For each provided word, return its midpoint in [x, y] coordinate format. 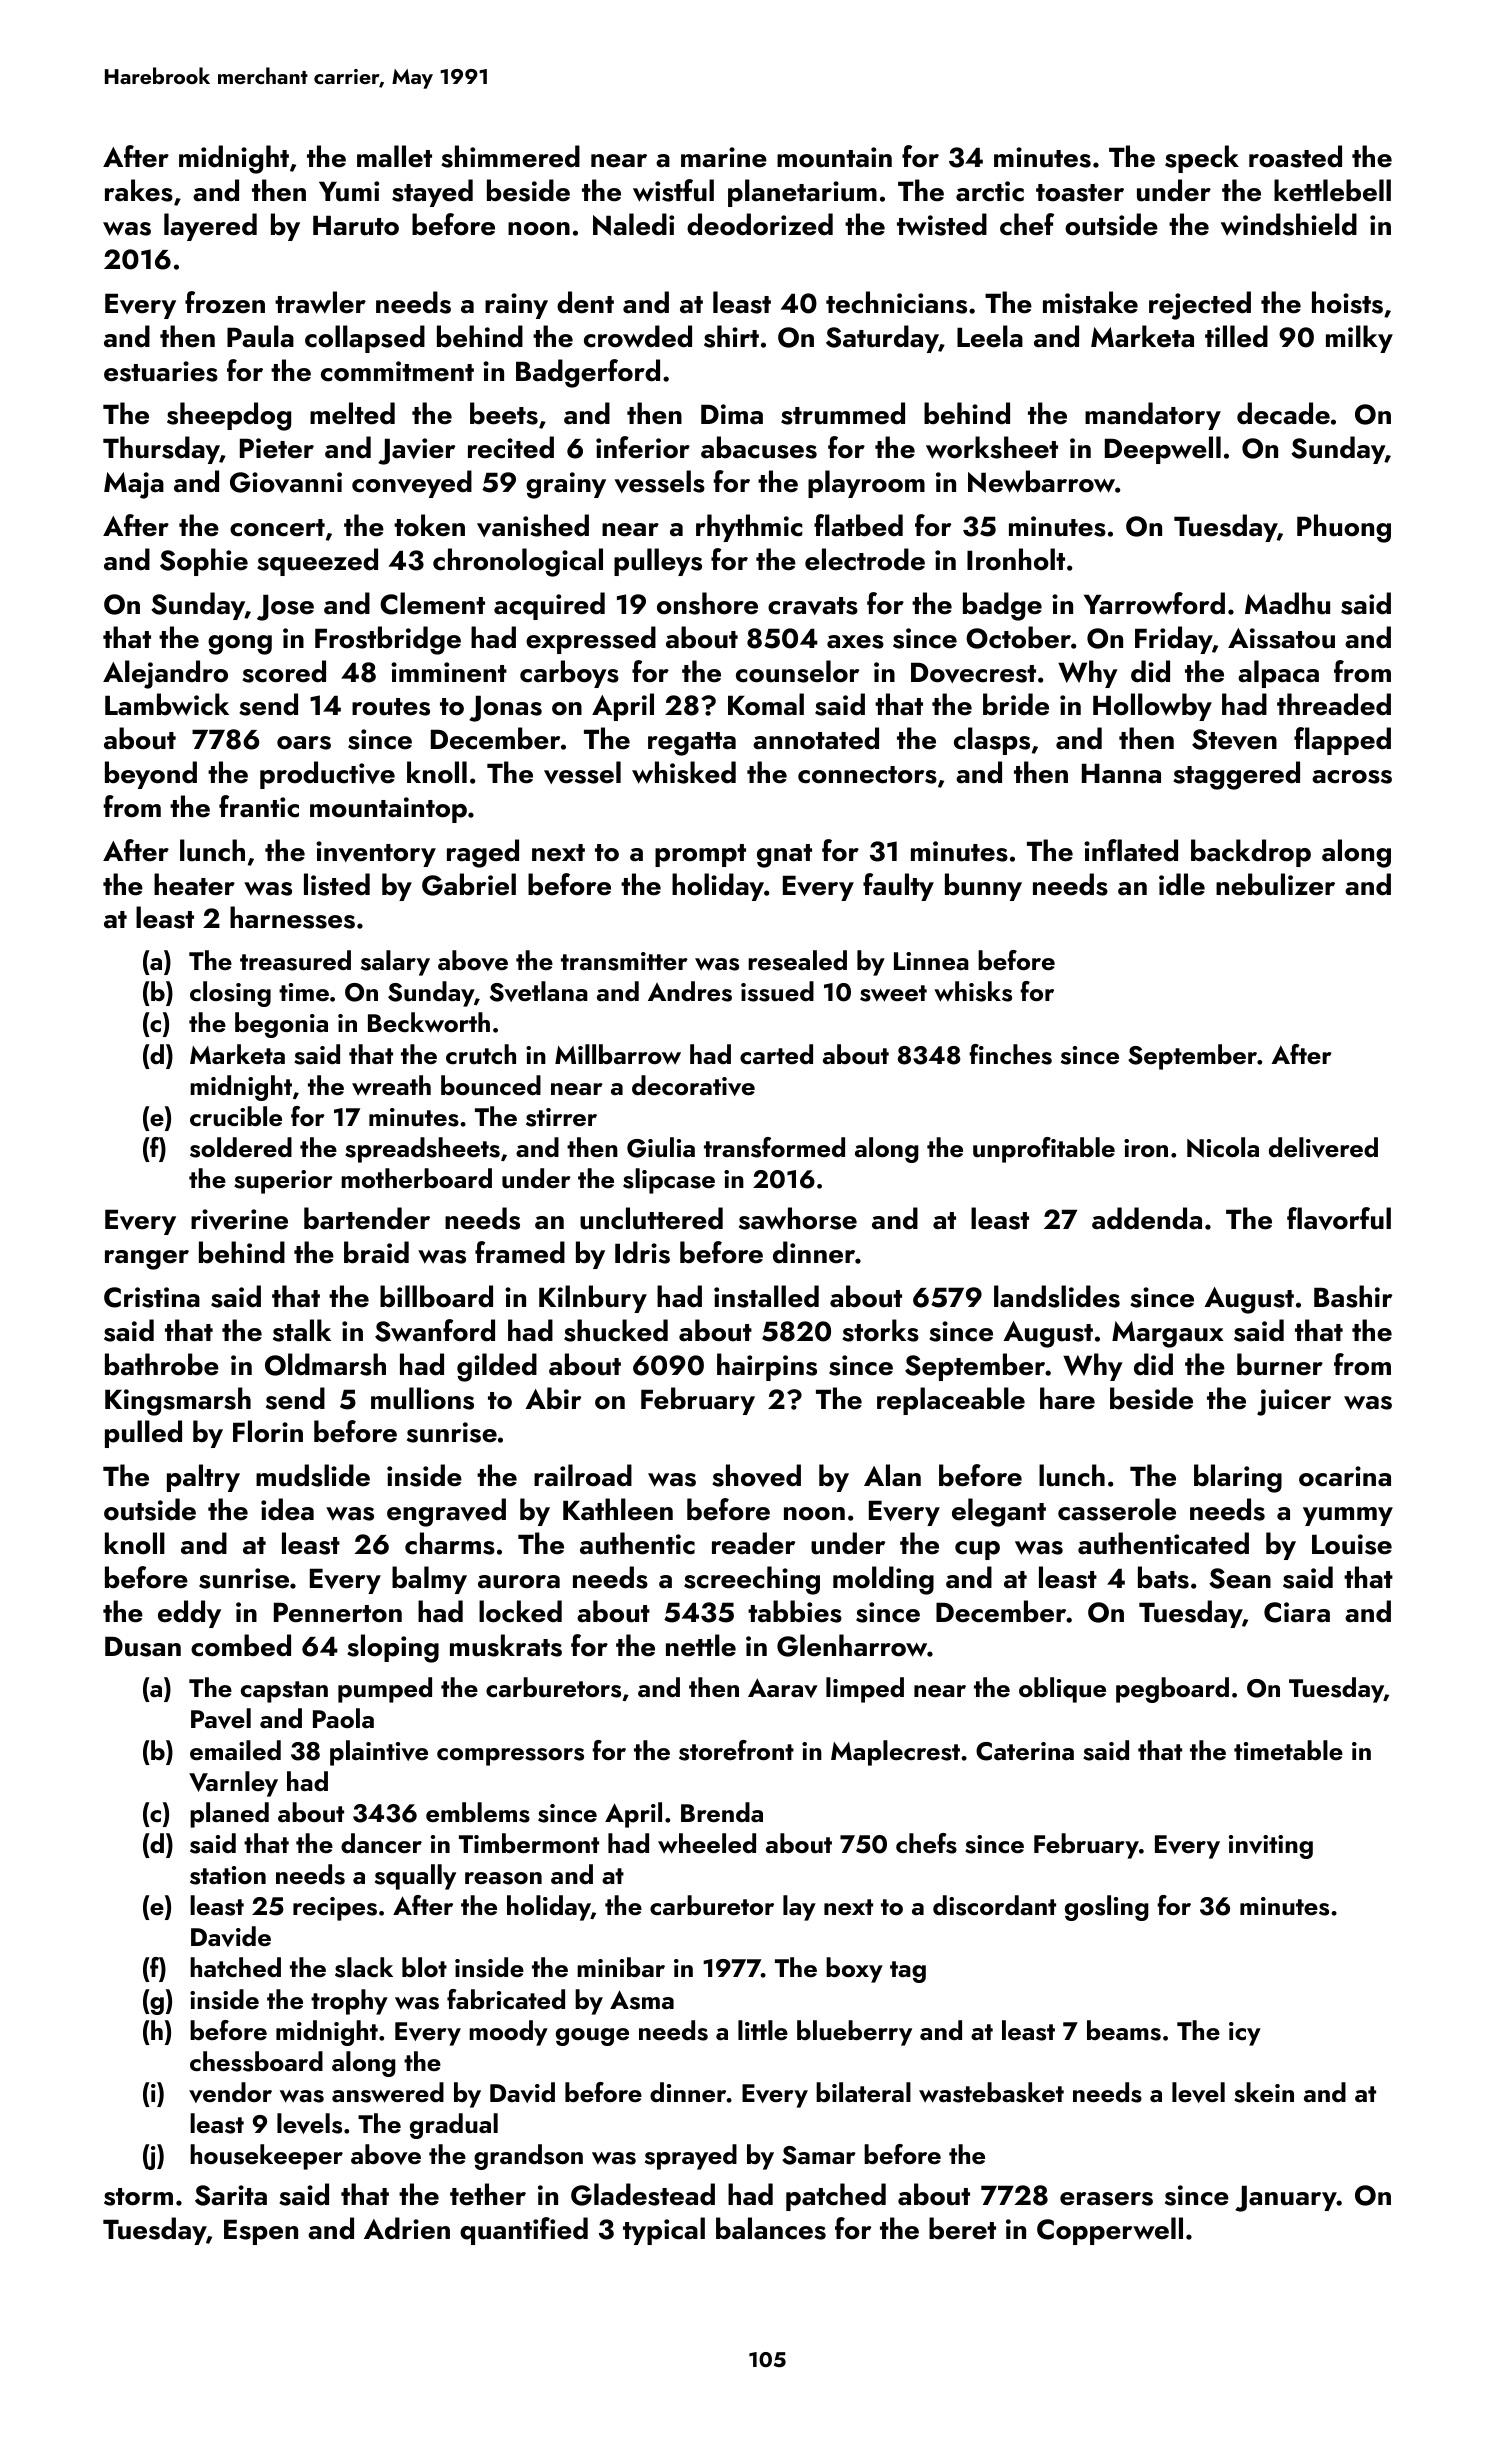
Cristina [152, 1297]
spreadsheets [422, 1150]
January [1286, 2198]
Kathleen [618, 1509]
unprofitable [1044, 1150]
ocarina [1345, 1476]
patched [836, 2197]
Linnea [931, 961]
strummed [843, 413]
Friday [1174, 640]
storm [138, 2197]
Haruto [356, 225]
